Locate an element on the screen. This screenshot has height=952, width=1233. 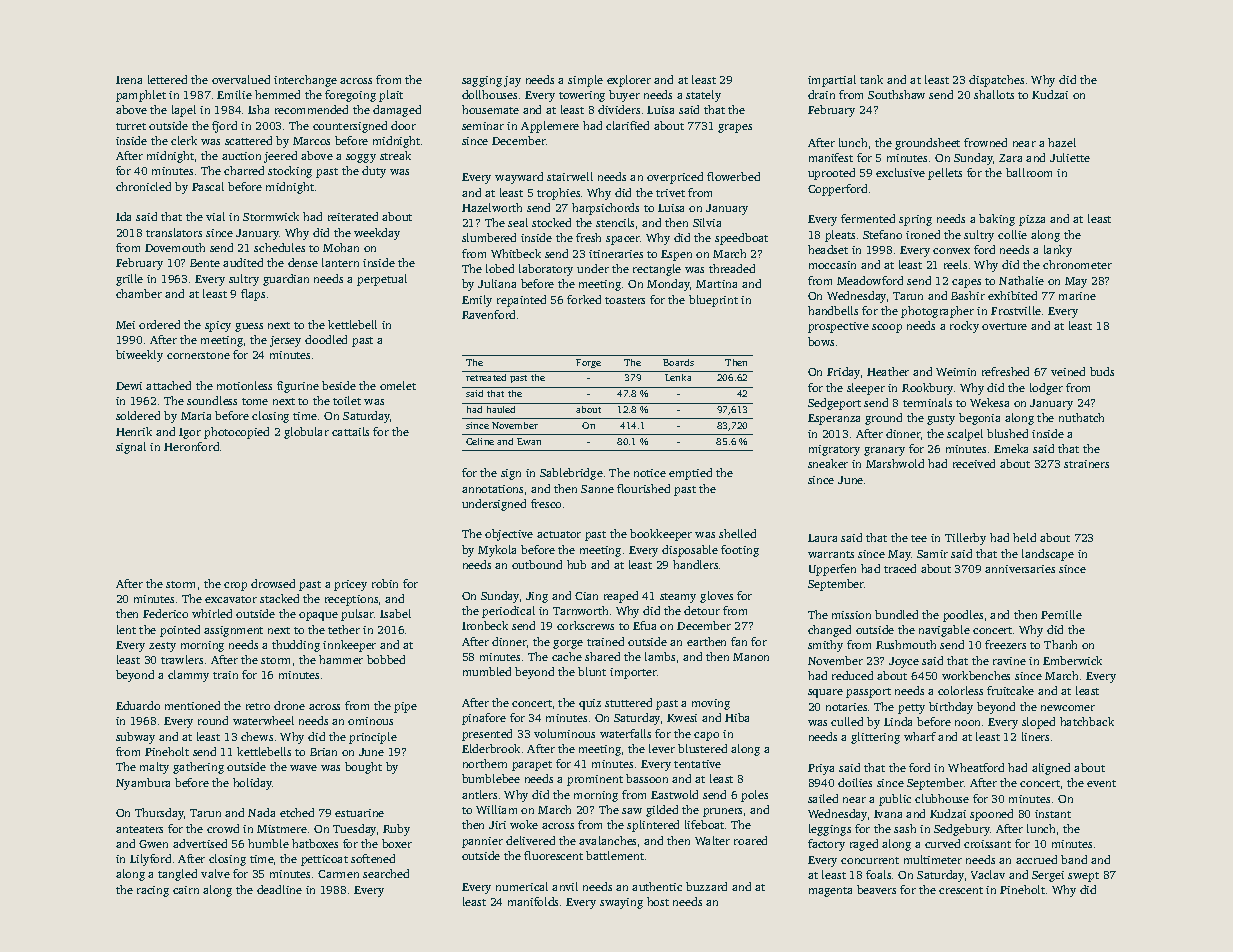
periodical is located at coordinates (508, 612).
